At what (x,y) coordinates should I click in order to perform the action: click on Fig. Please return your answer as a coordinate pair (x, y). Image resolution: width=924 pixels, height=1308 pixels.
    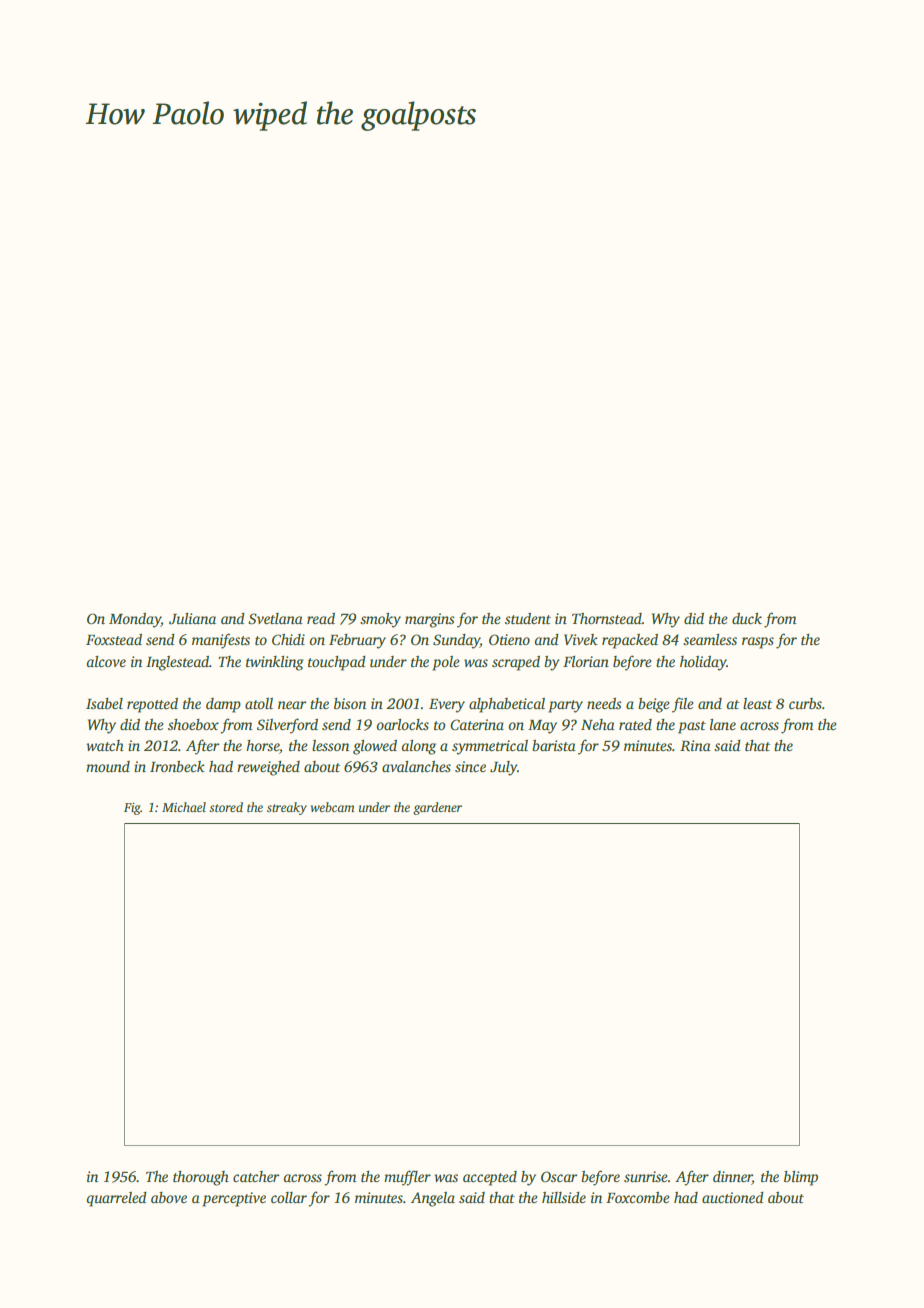
    Looking at the image, I should click on (132, 809).
